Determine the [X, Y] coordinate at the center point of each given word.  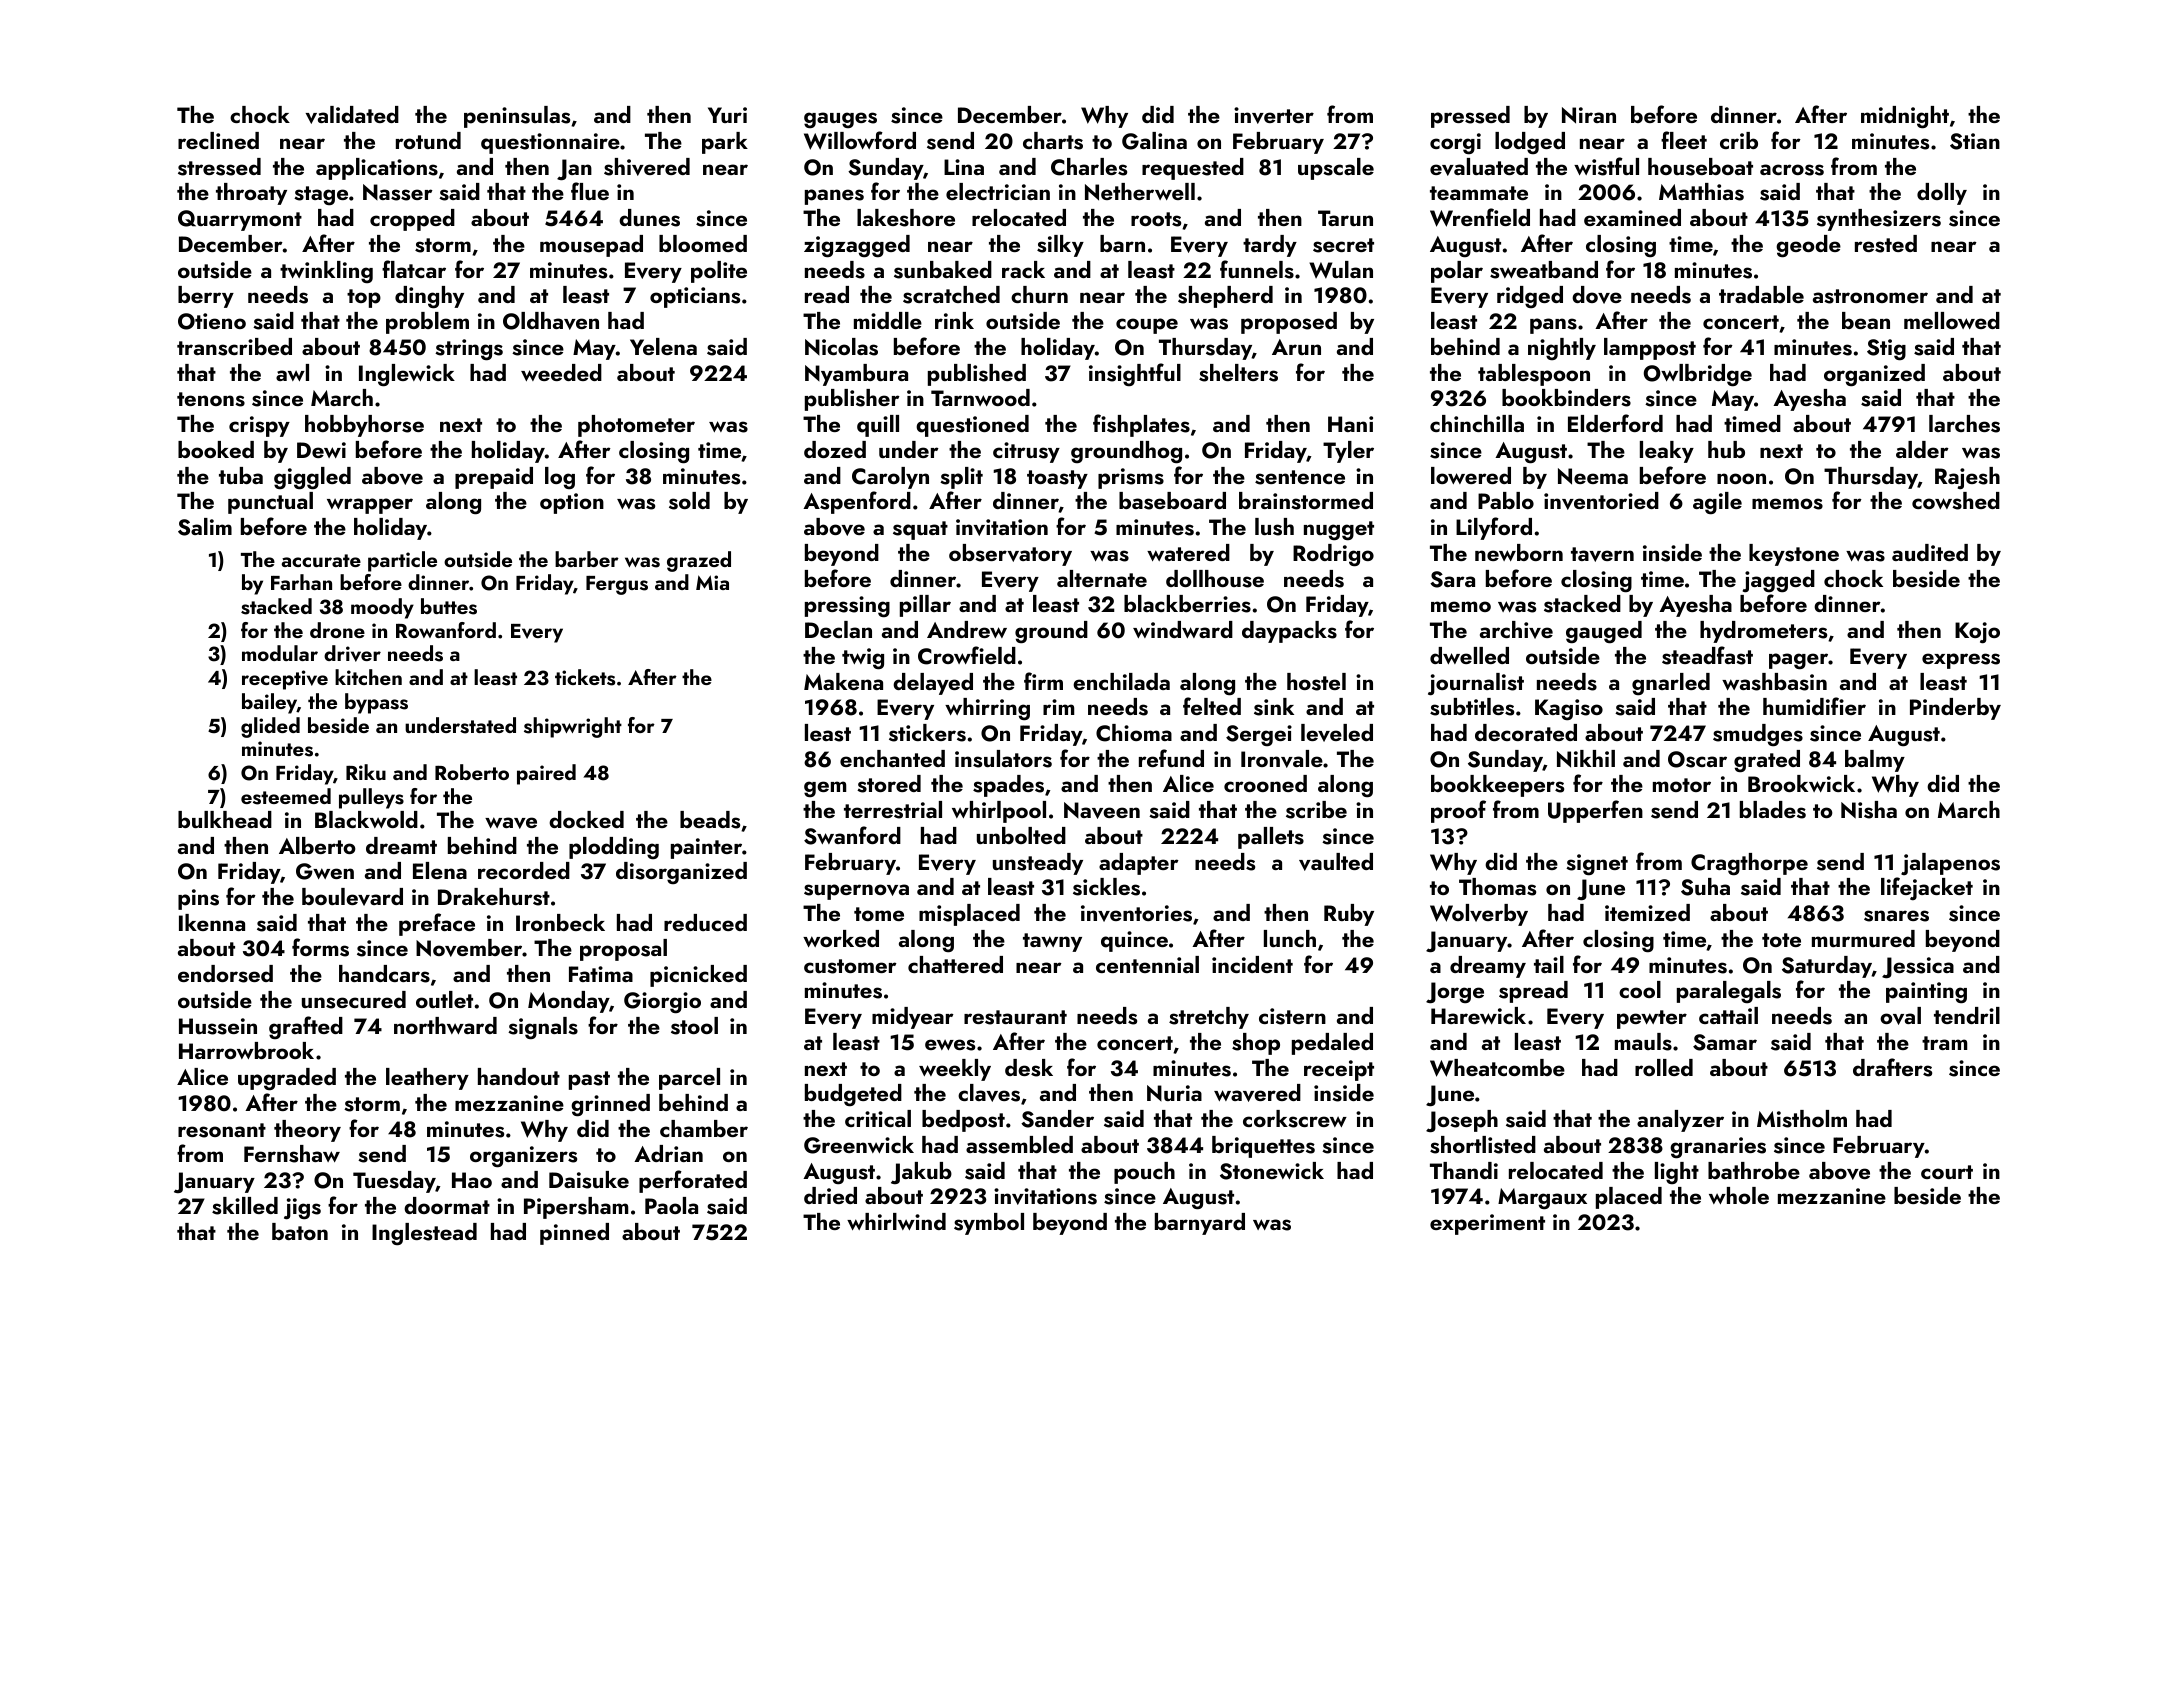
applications [377, 169]
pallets [1271, 838]
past [589, 1080]
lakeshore [906, 218]
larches [1964, 424]
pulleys [371, 798]
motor [1682, 785]
